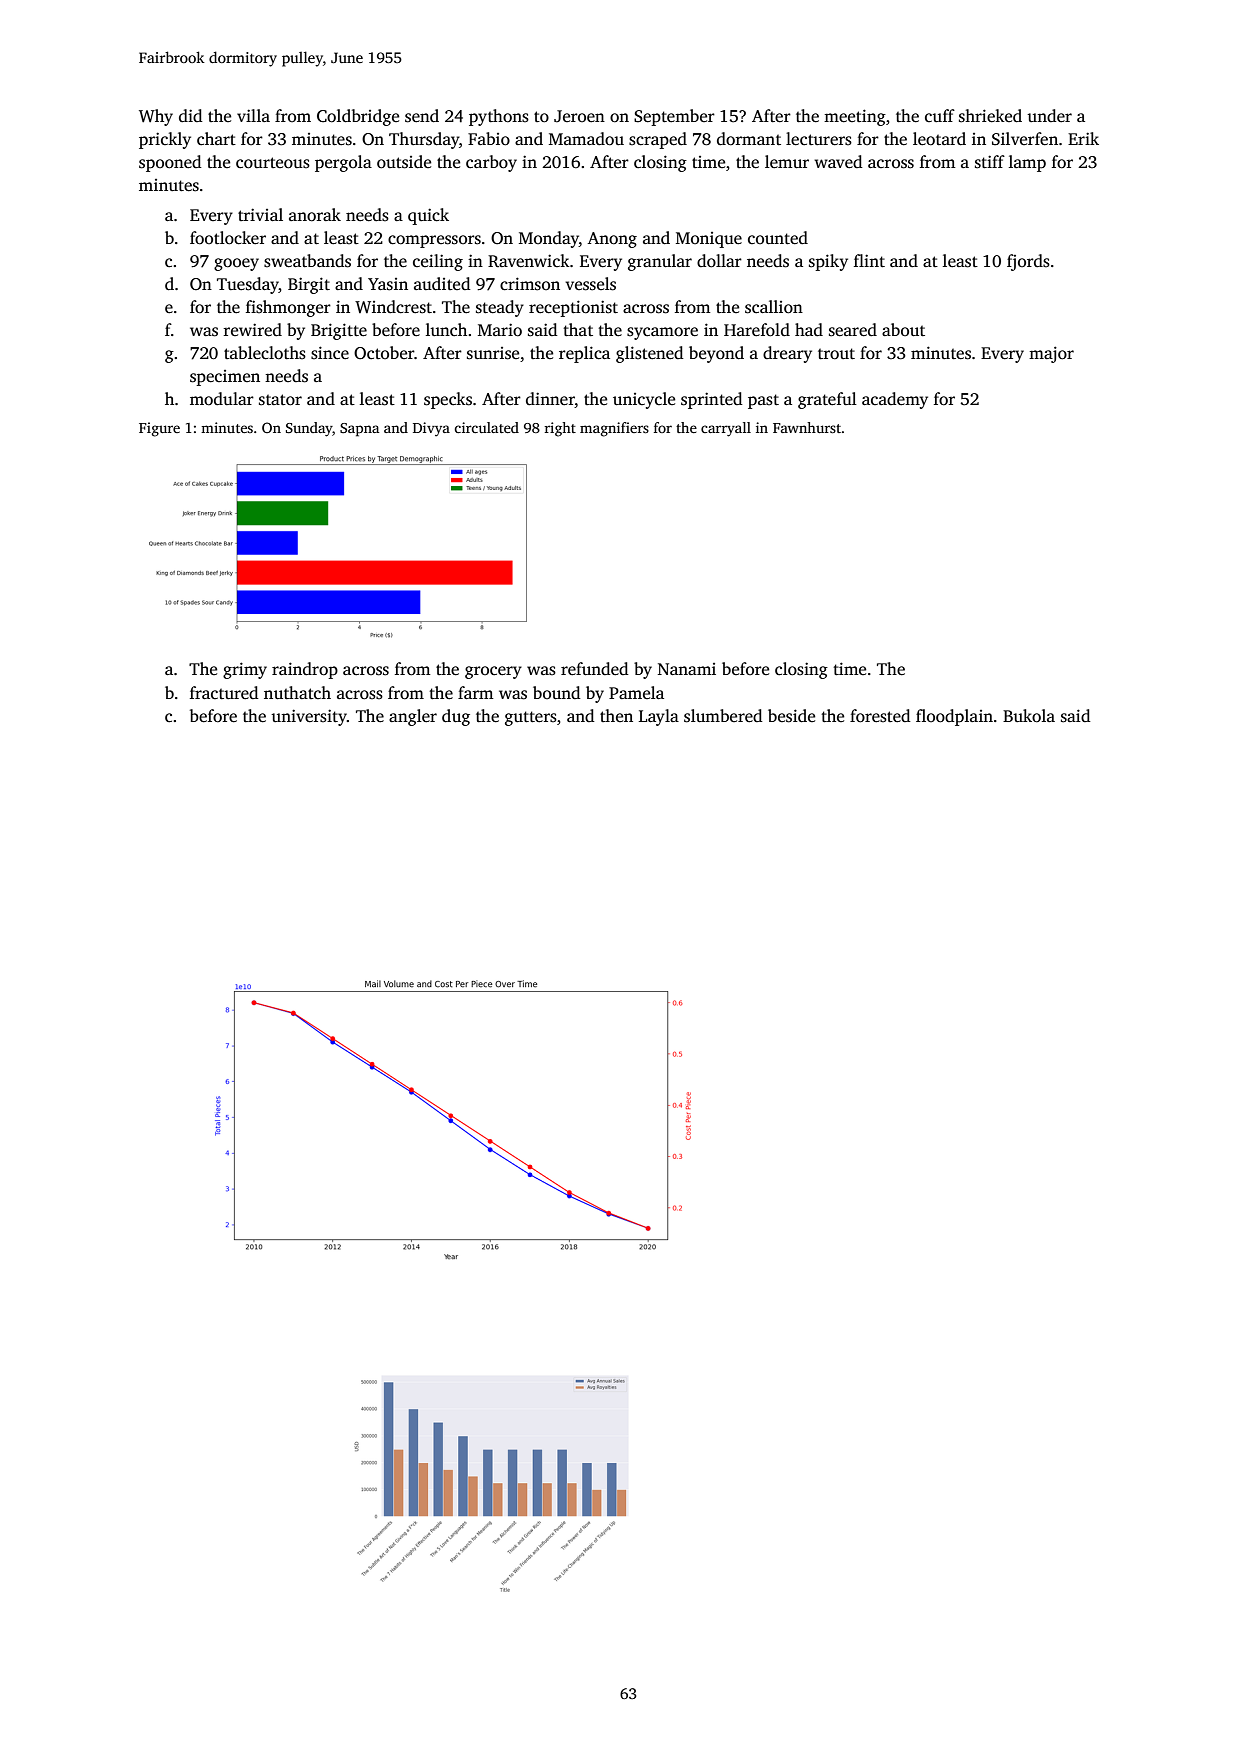 The height and width of the screenshot is (1754, 1240). Describe the element at coordinates (422, 116) in the screenshot. I see `send` at that location.
